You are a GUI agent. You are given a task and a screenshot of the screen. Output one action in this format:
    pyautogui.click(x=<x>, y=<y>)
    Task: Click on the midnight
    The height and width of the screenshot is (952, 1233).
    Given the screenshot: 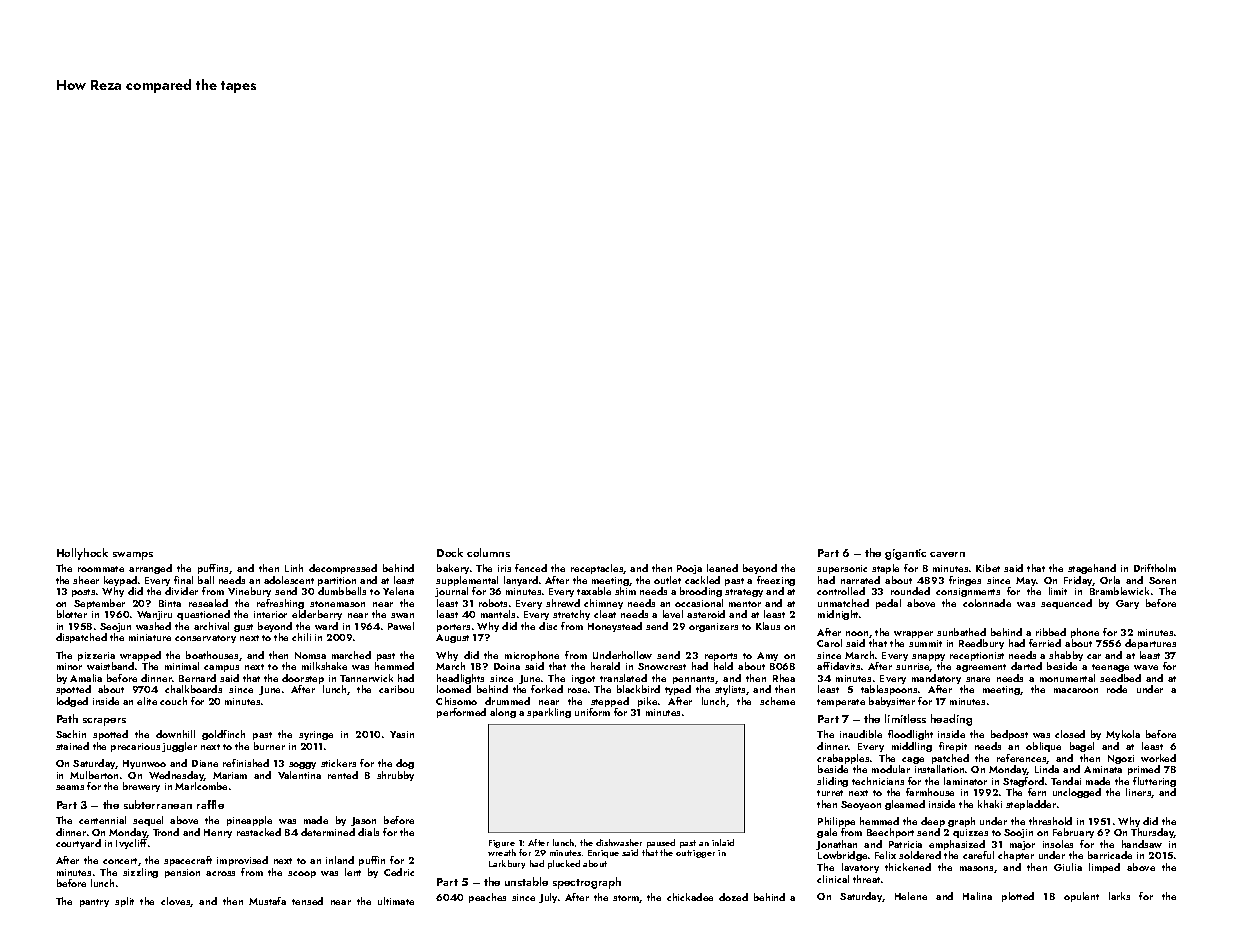 What is the action you would take?
    pyautogui.click(x=838, y=615)
